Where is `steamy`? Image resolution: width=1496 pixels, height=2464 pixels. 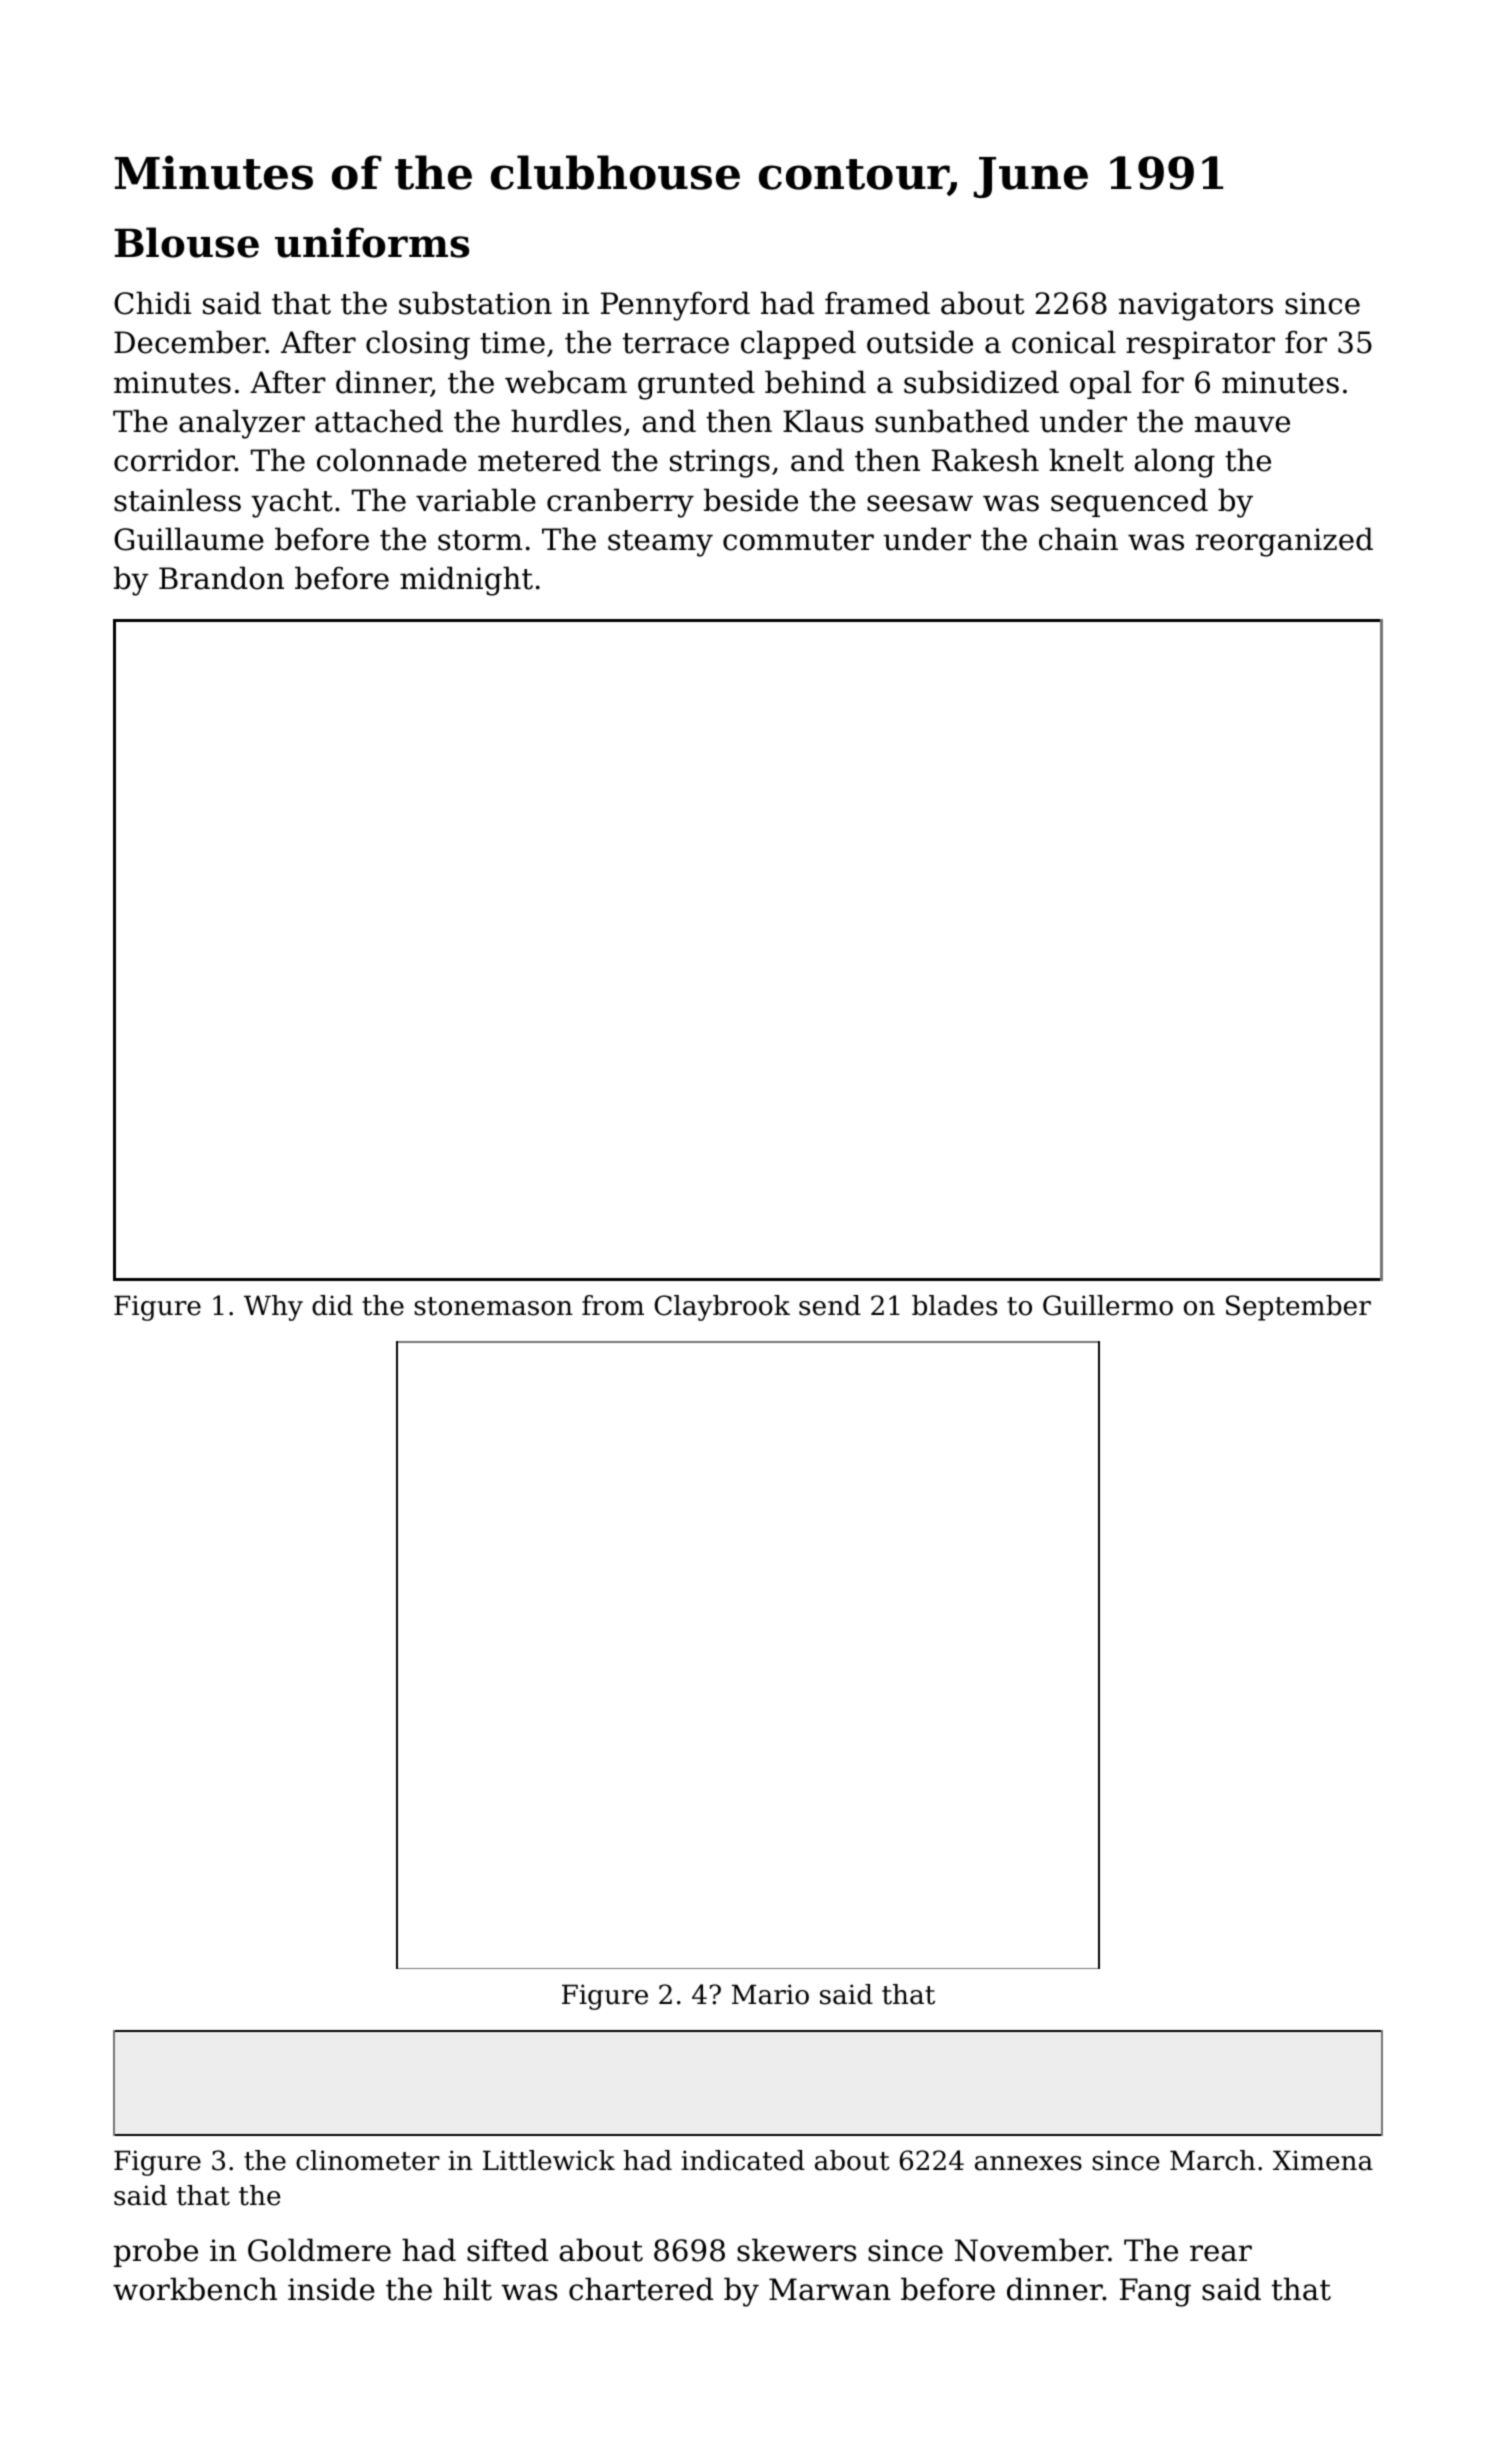 steamy is located at coordinates (660, 543).
